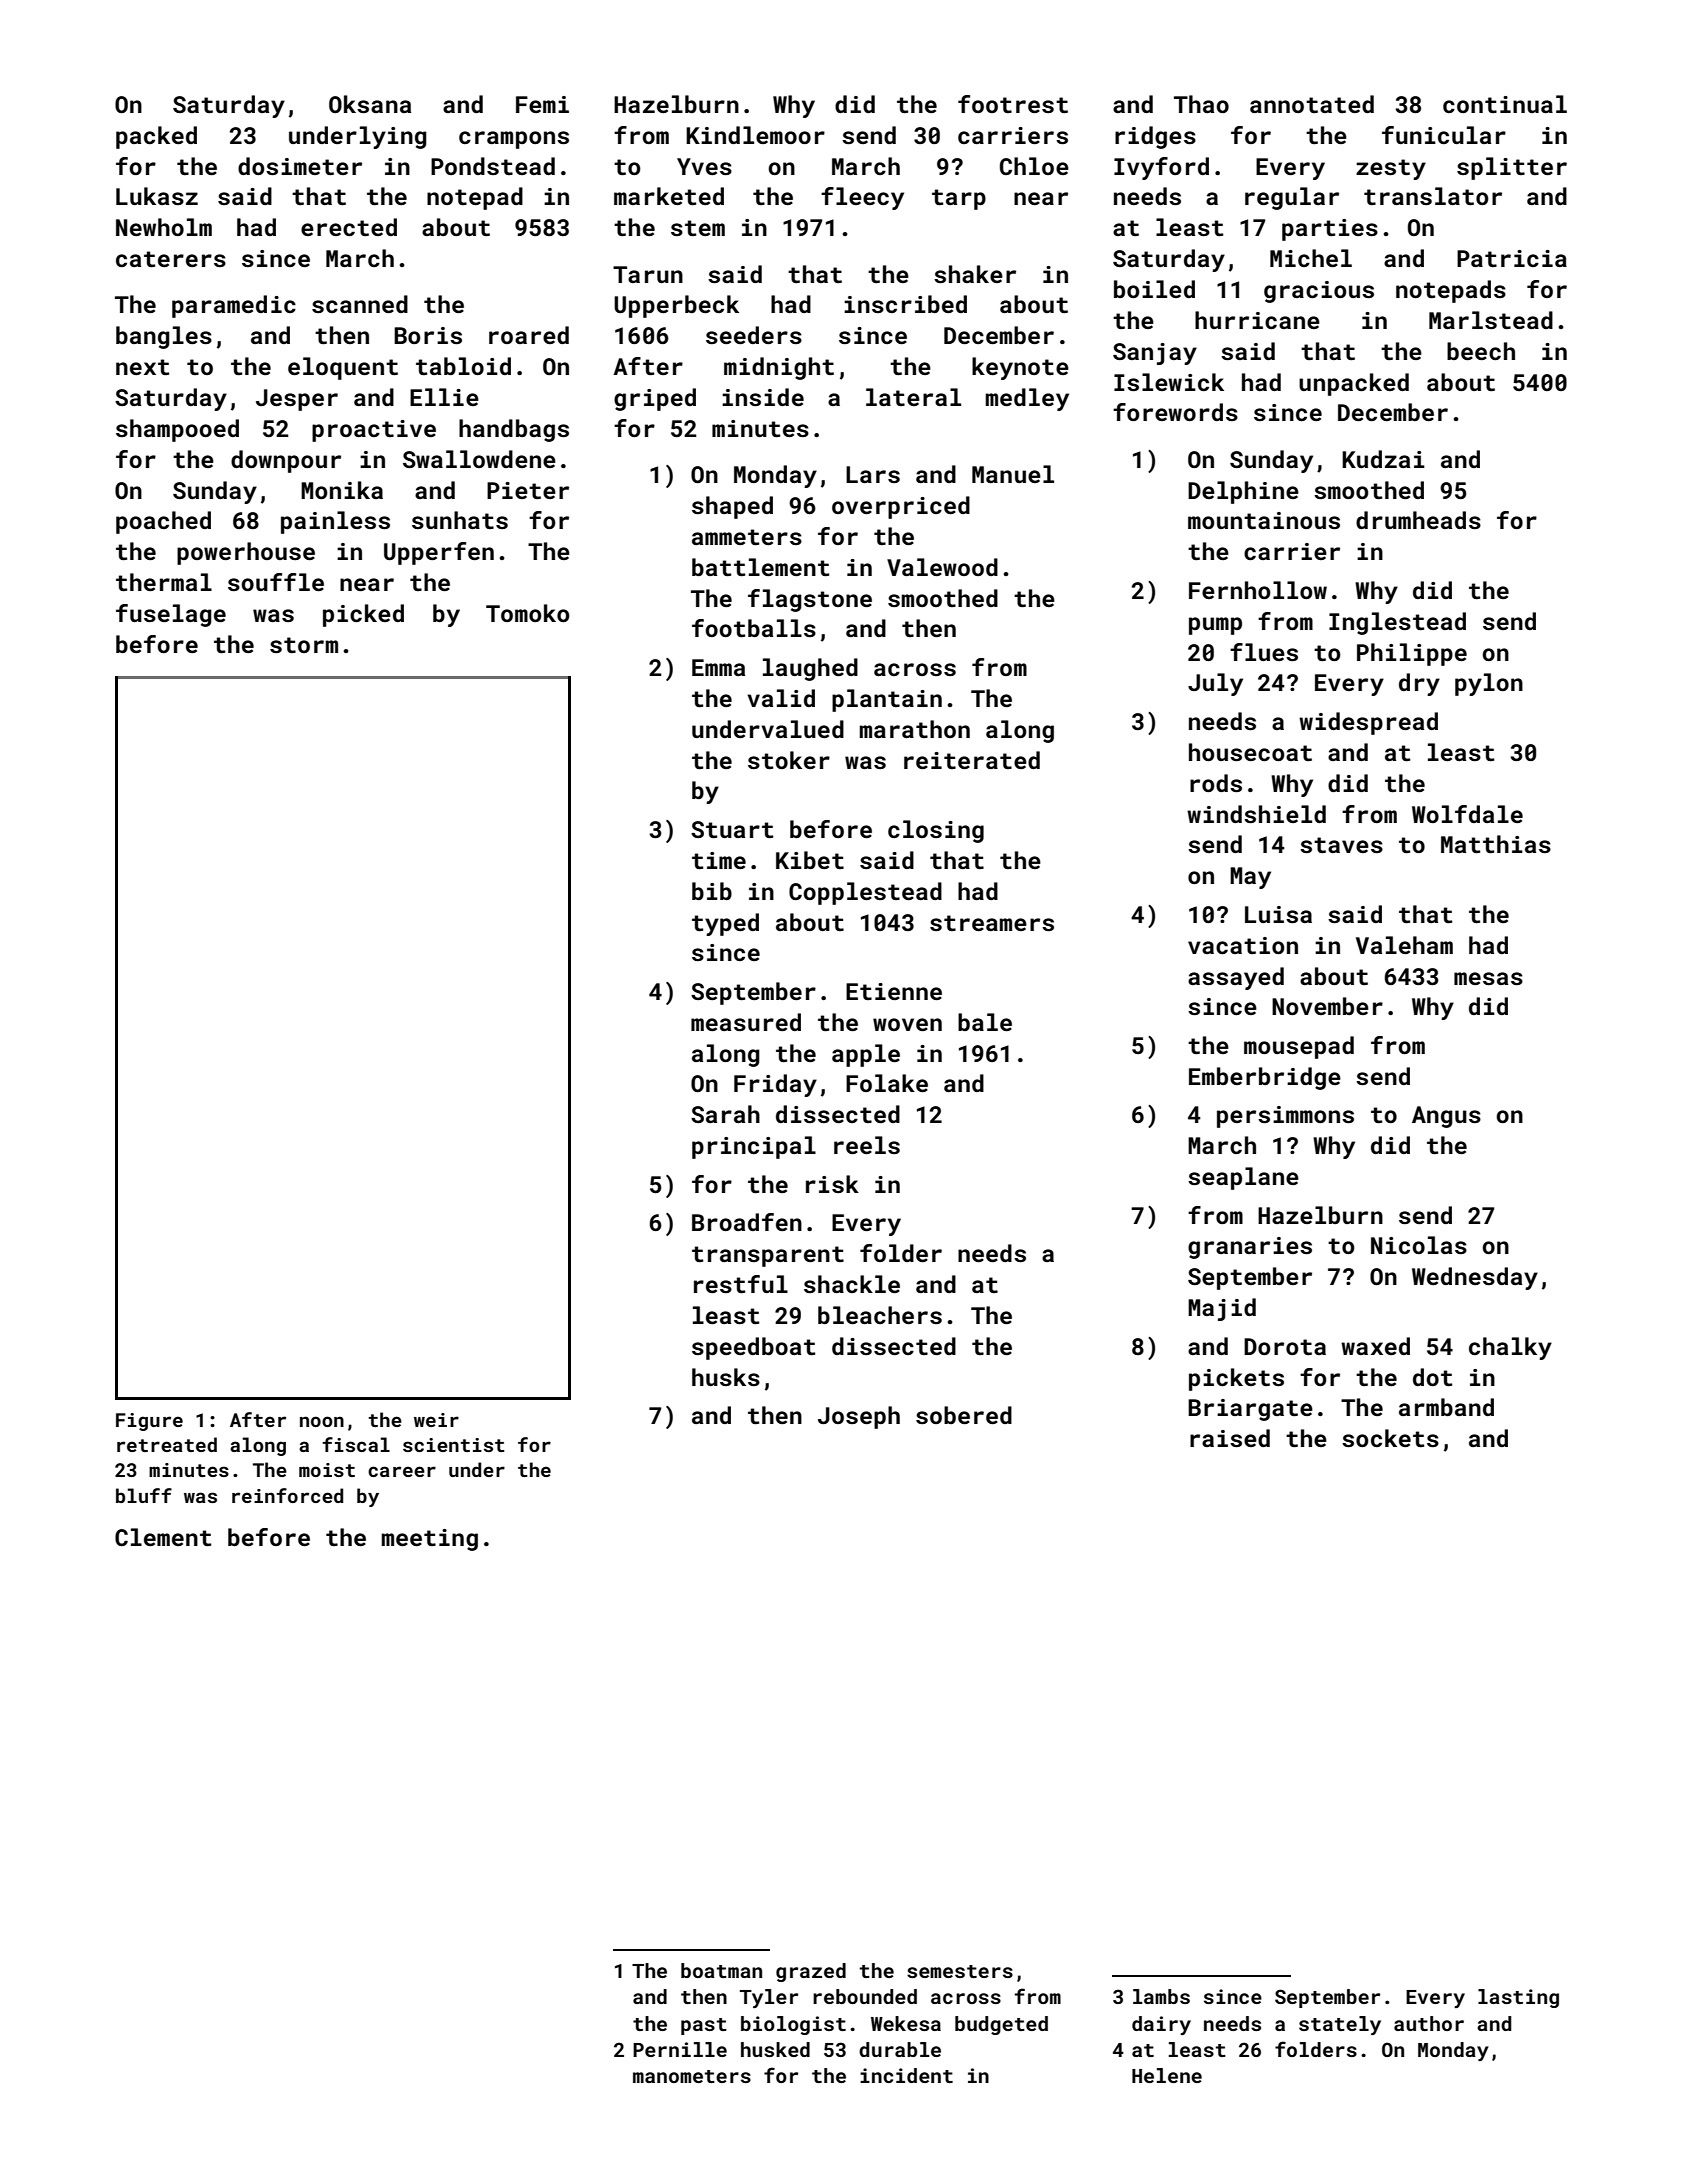  I want to click on raised, so click(1230, 1438).
